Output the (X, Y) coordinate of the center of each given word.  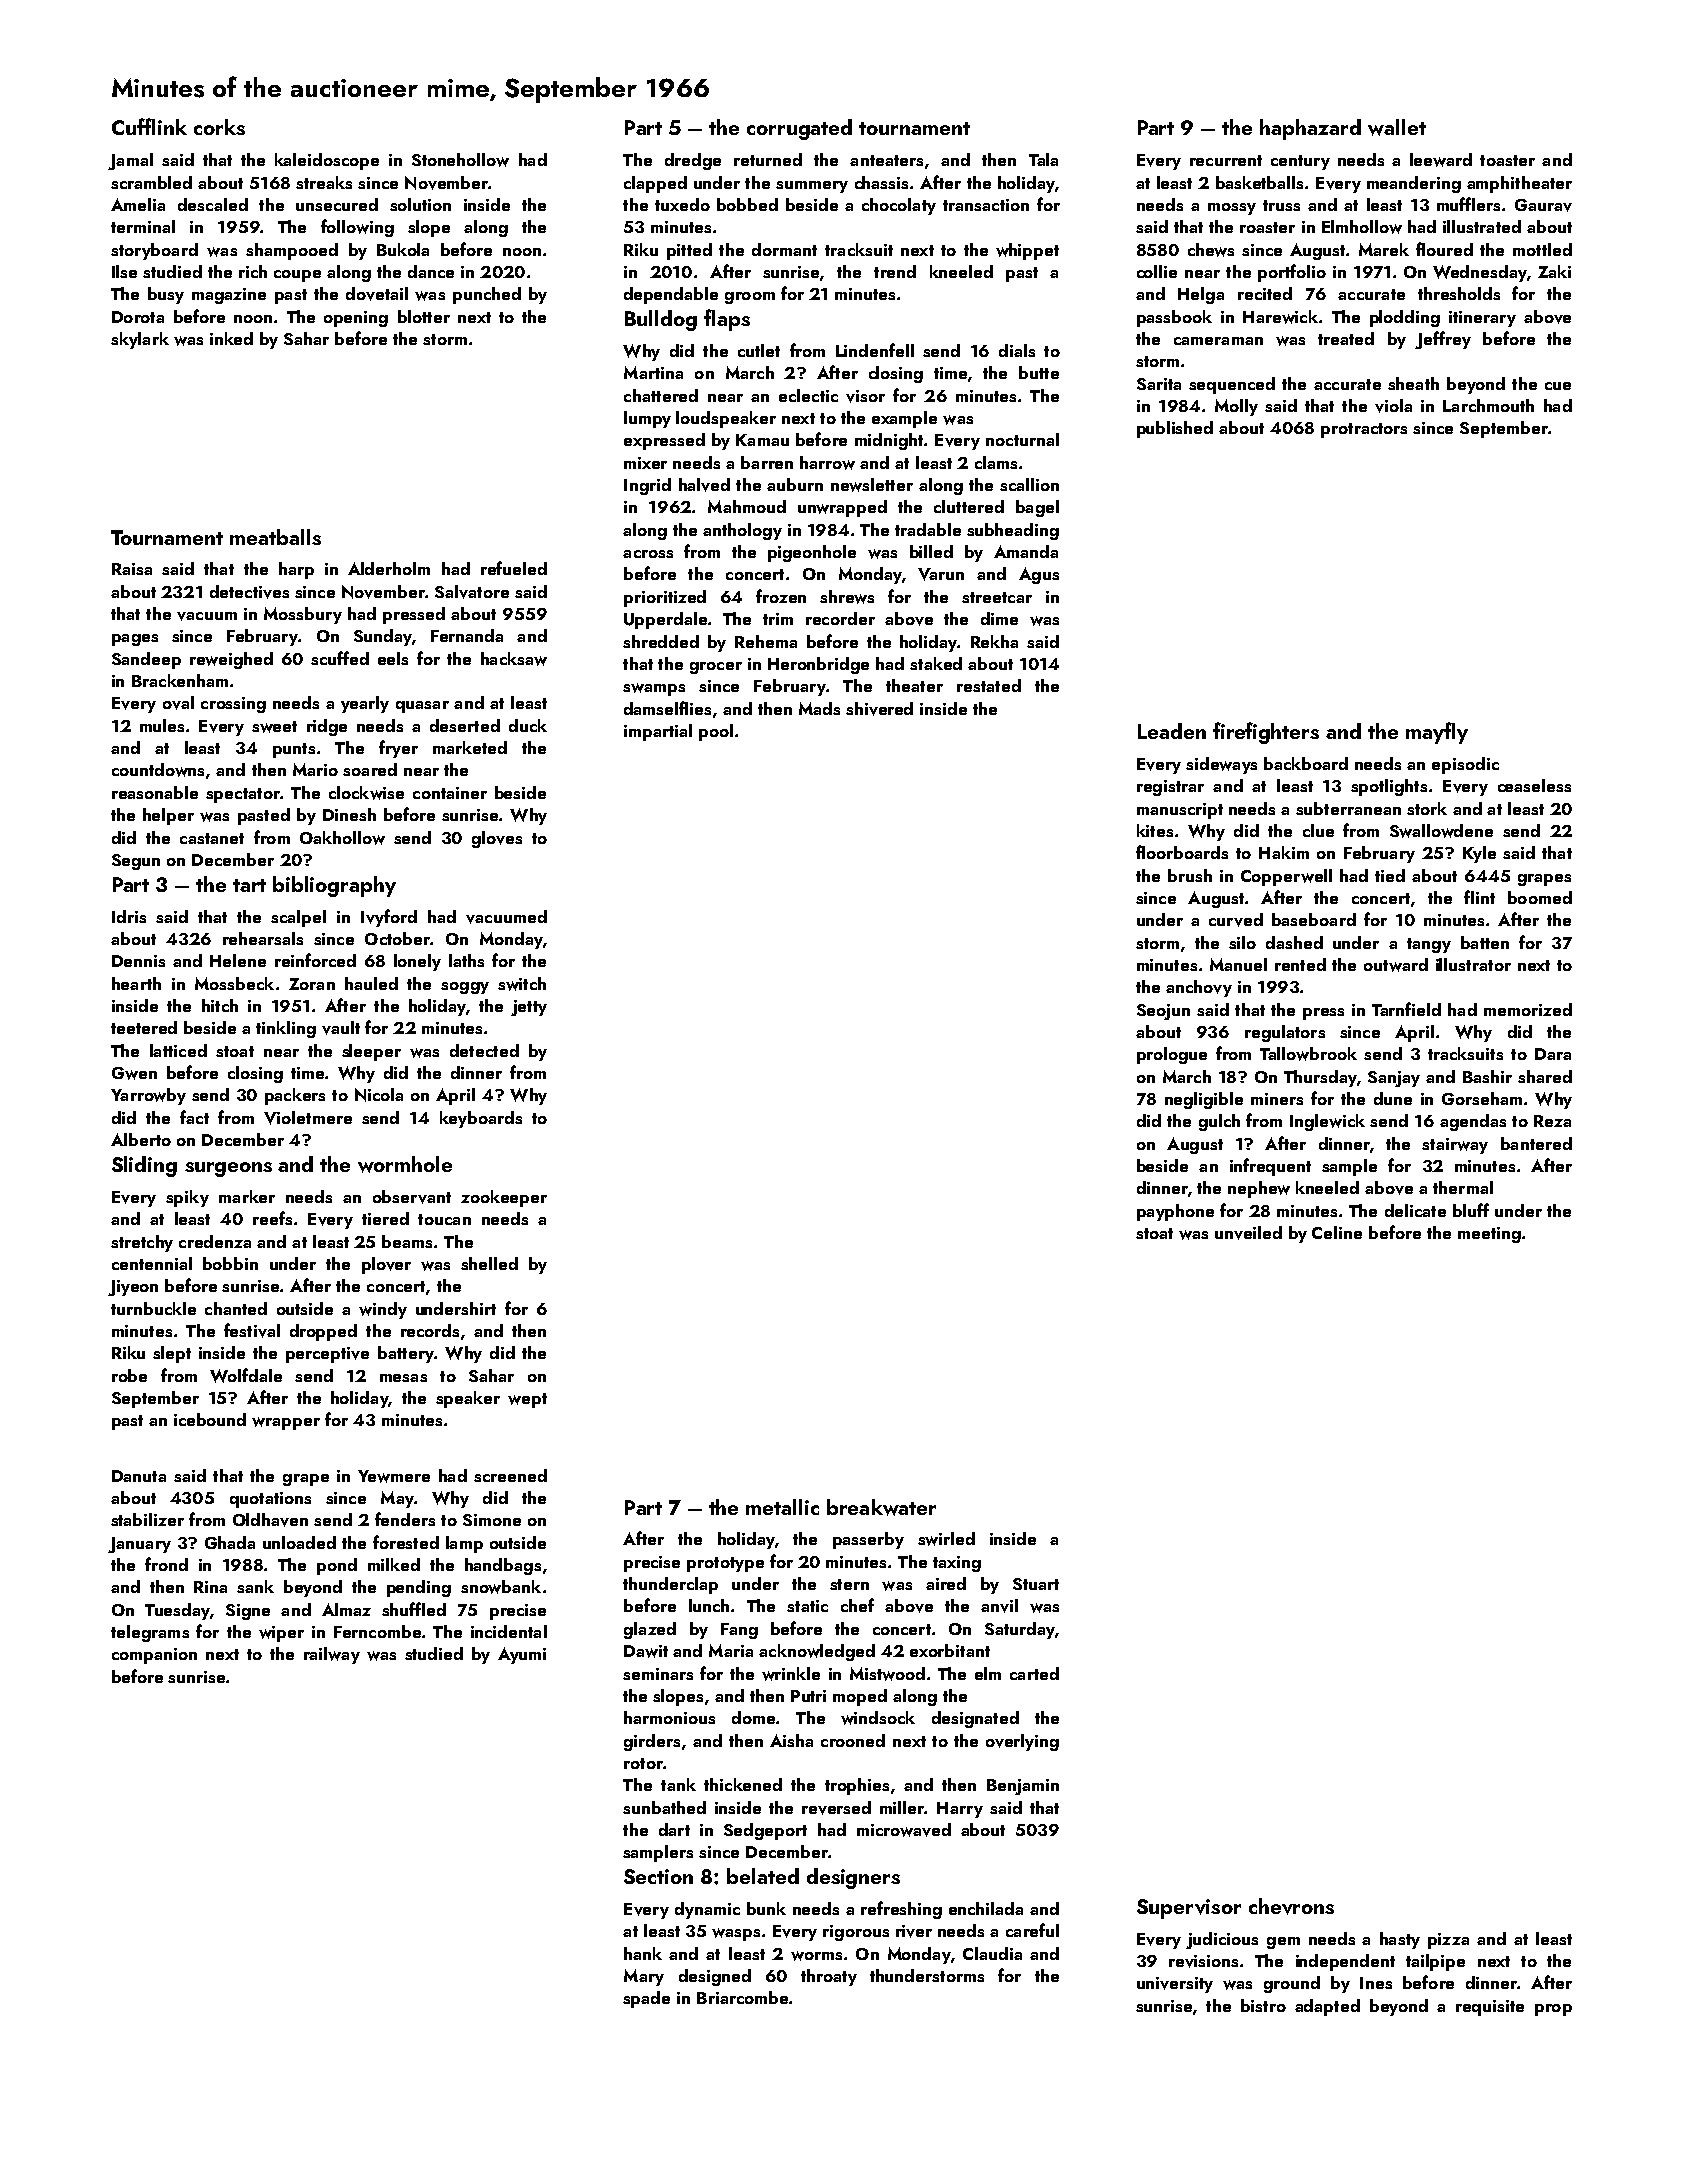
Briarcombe (742, 1997)
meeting (1489, 1235)
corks (219, 127)
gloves (497, 839)
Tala (1043, 159)
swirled (946, 1539)
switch (522, 984)
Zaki (1554, 271)
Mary (644, 1977)
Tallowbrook (1308, 1054)
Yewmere (394, 1476)
